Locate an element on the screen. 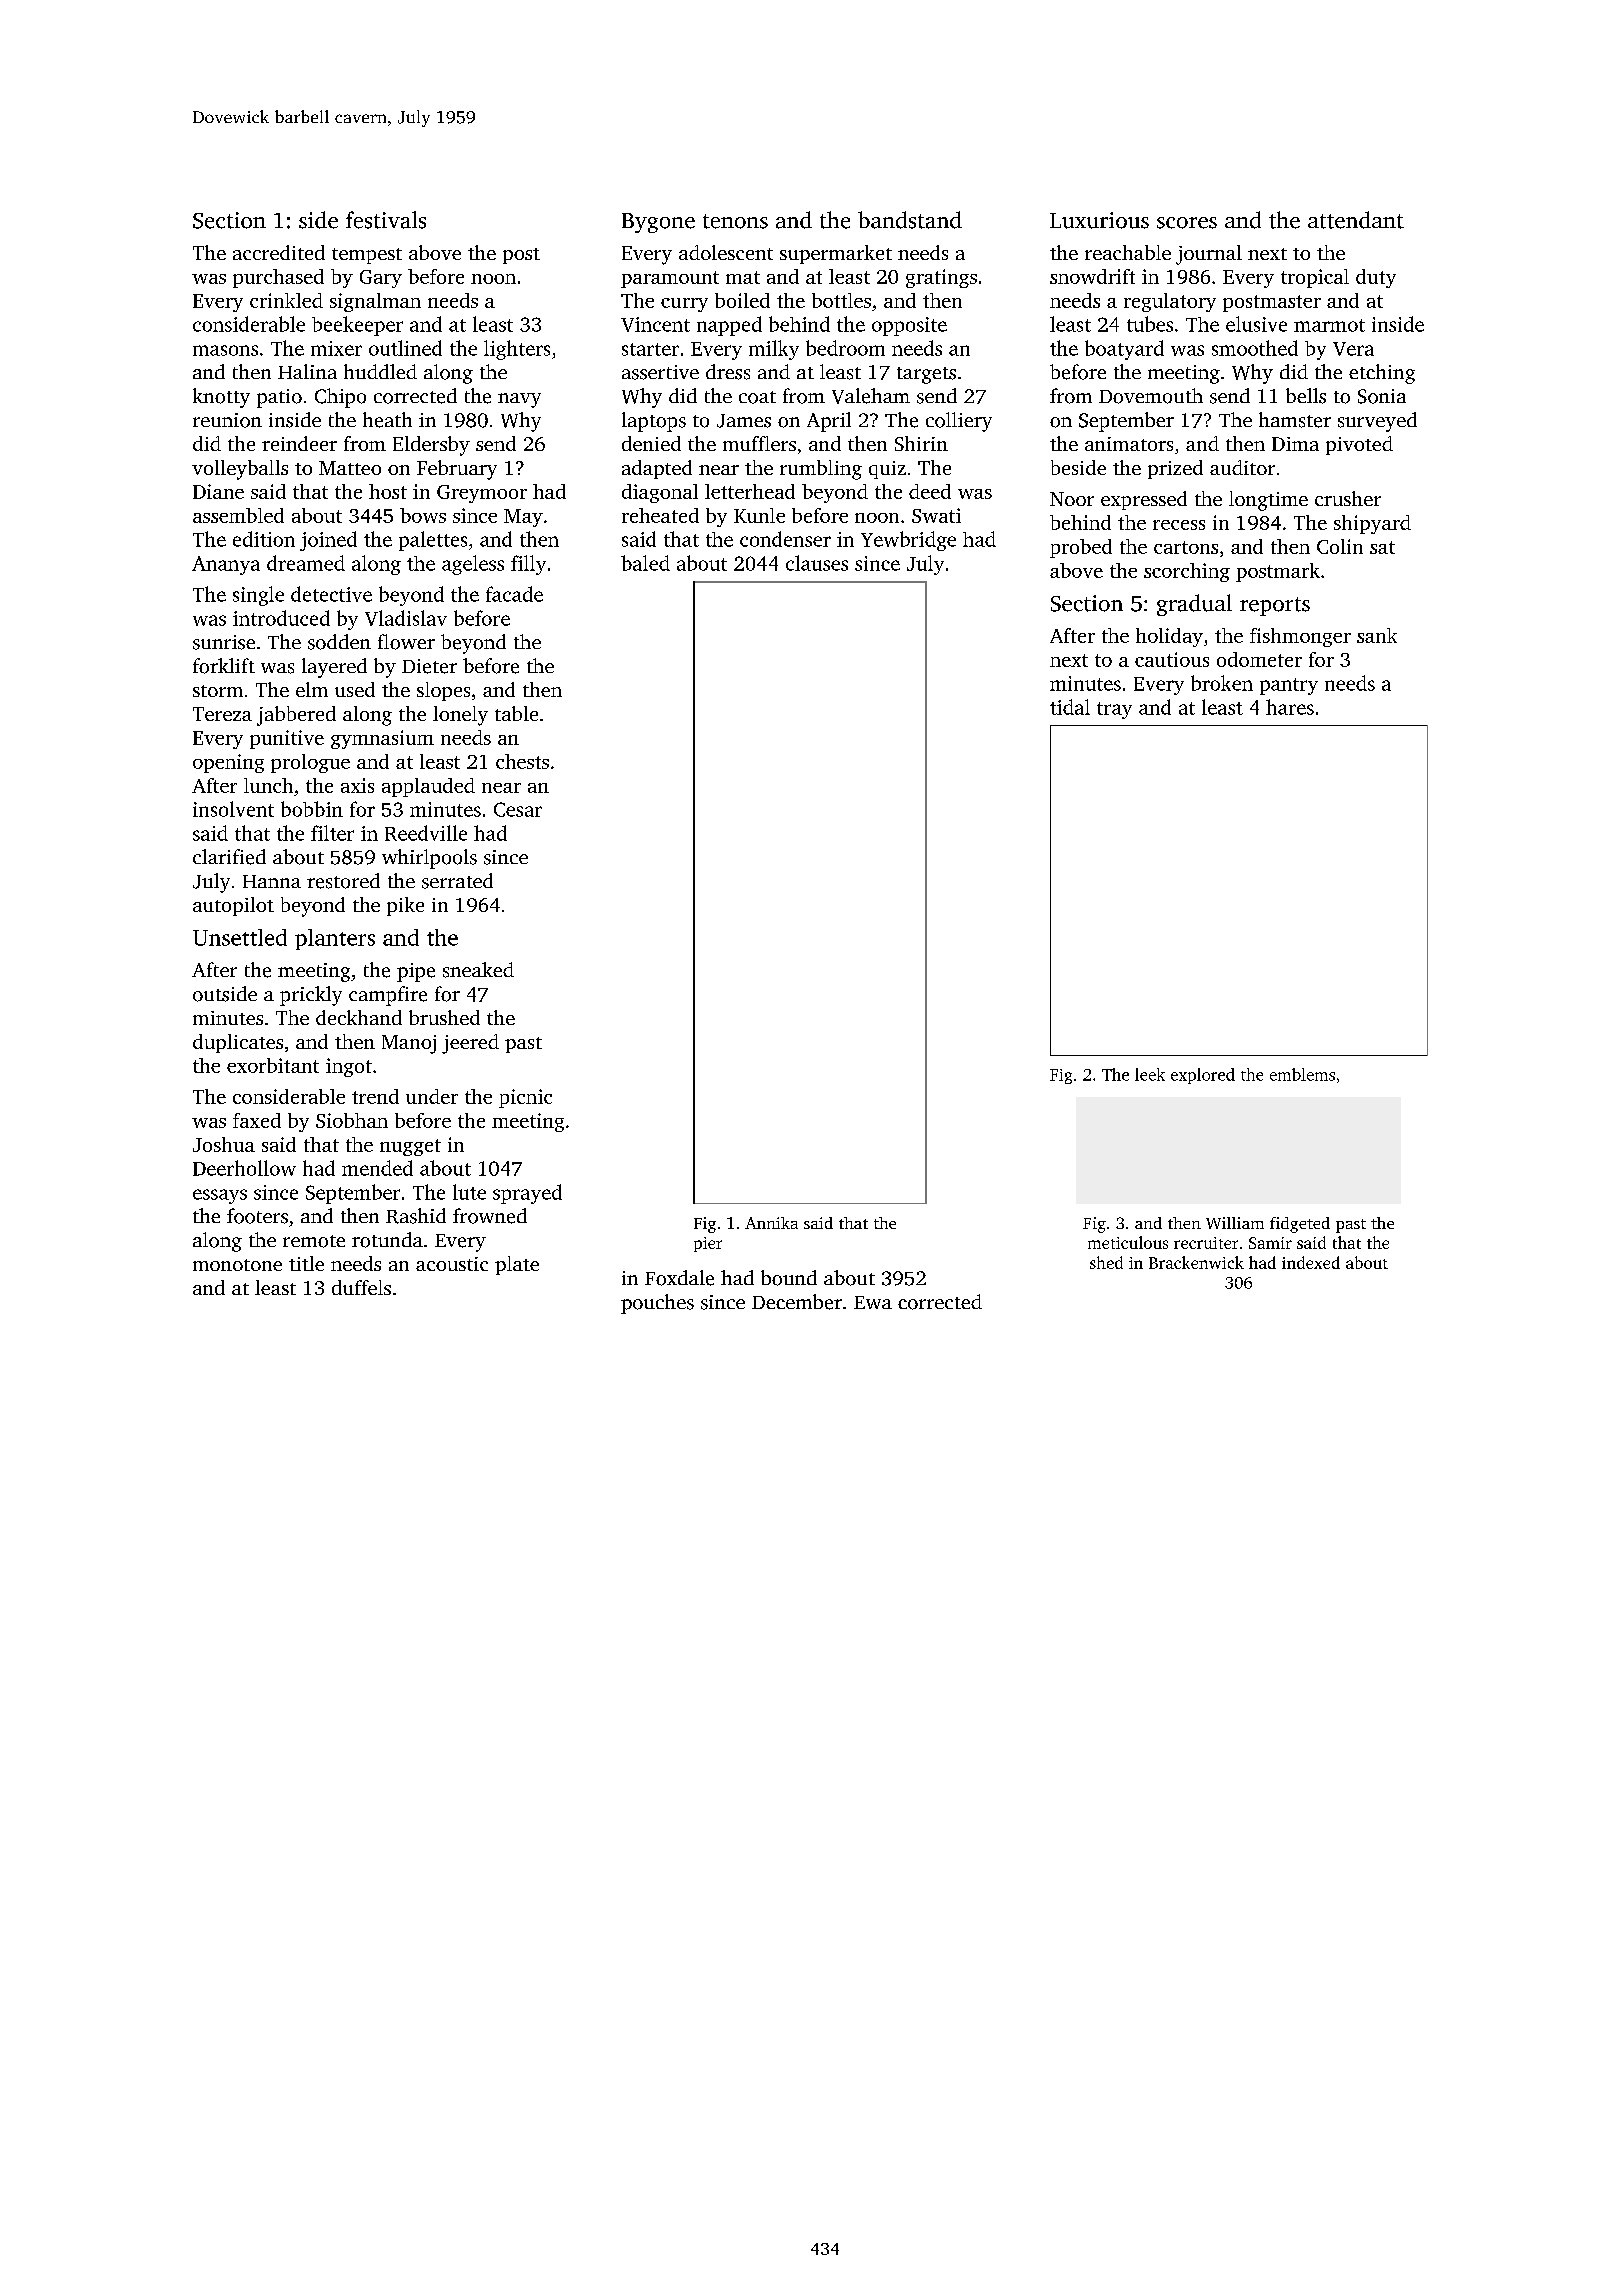  Luxurious is located at coordinates (1099, 220).
